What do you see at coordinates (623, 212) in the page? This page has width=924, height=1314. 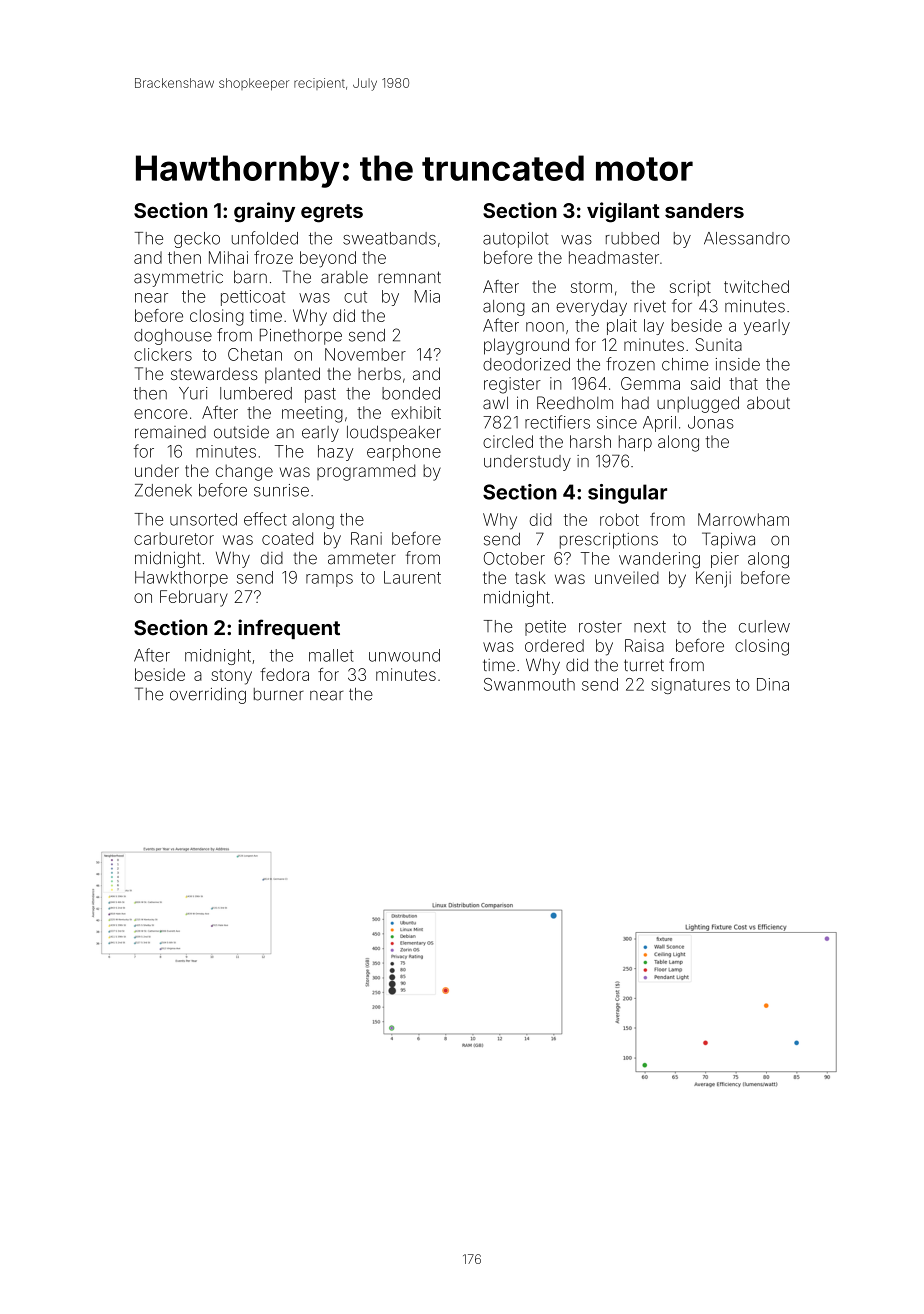 I see `vigilant` at bounding box center [623, 212].
